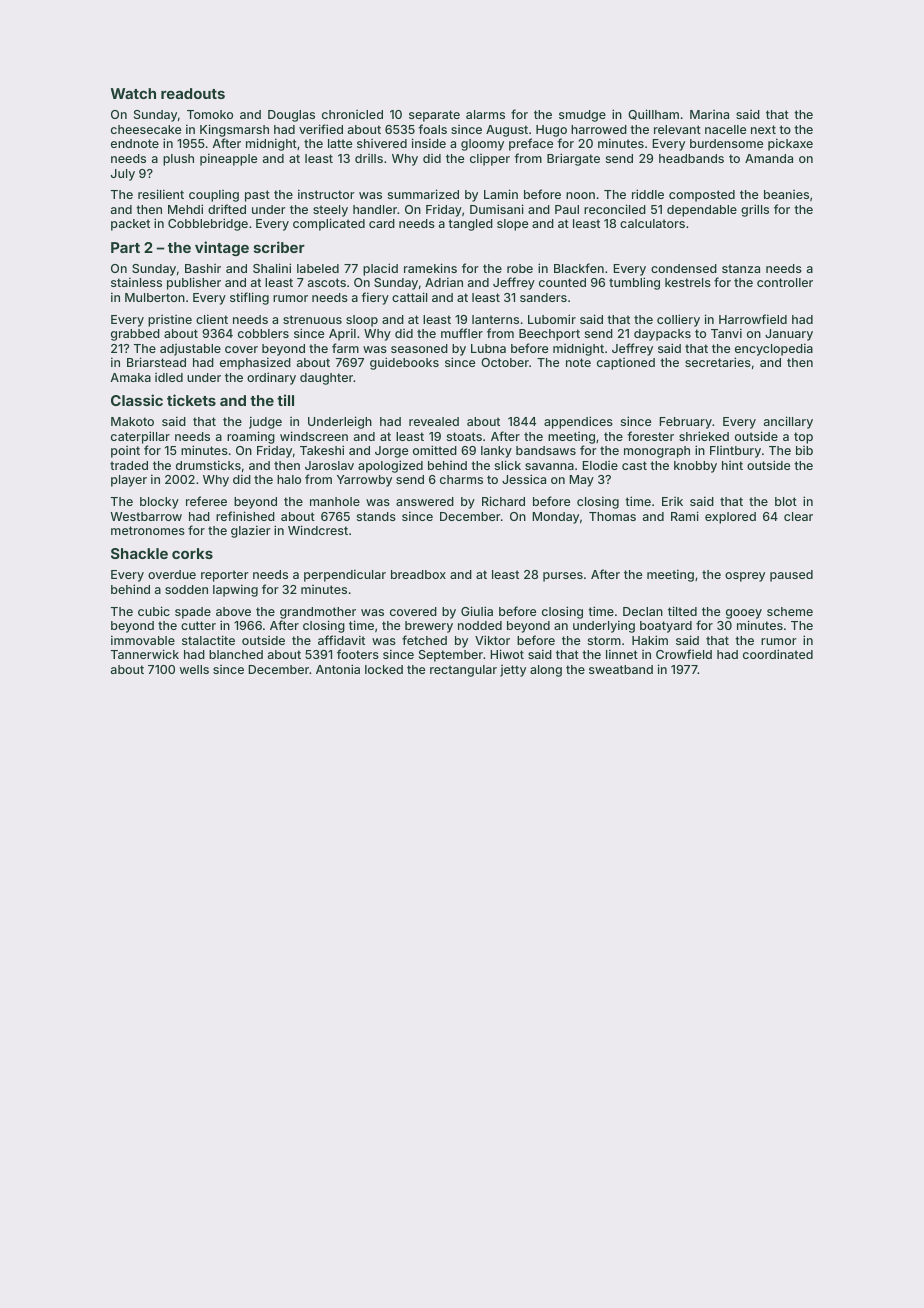 This screenshot has width=924, height=1308. What do you see at coordinates (362, 321) in the screenshot?
I see `sloop` at bounding box center [362, 321].
